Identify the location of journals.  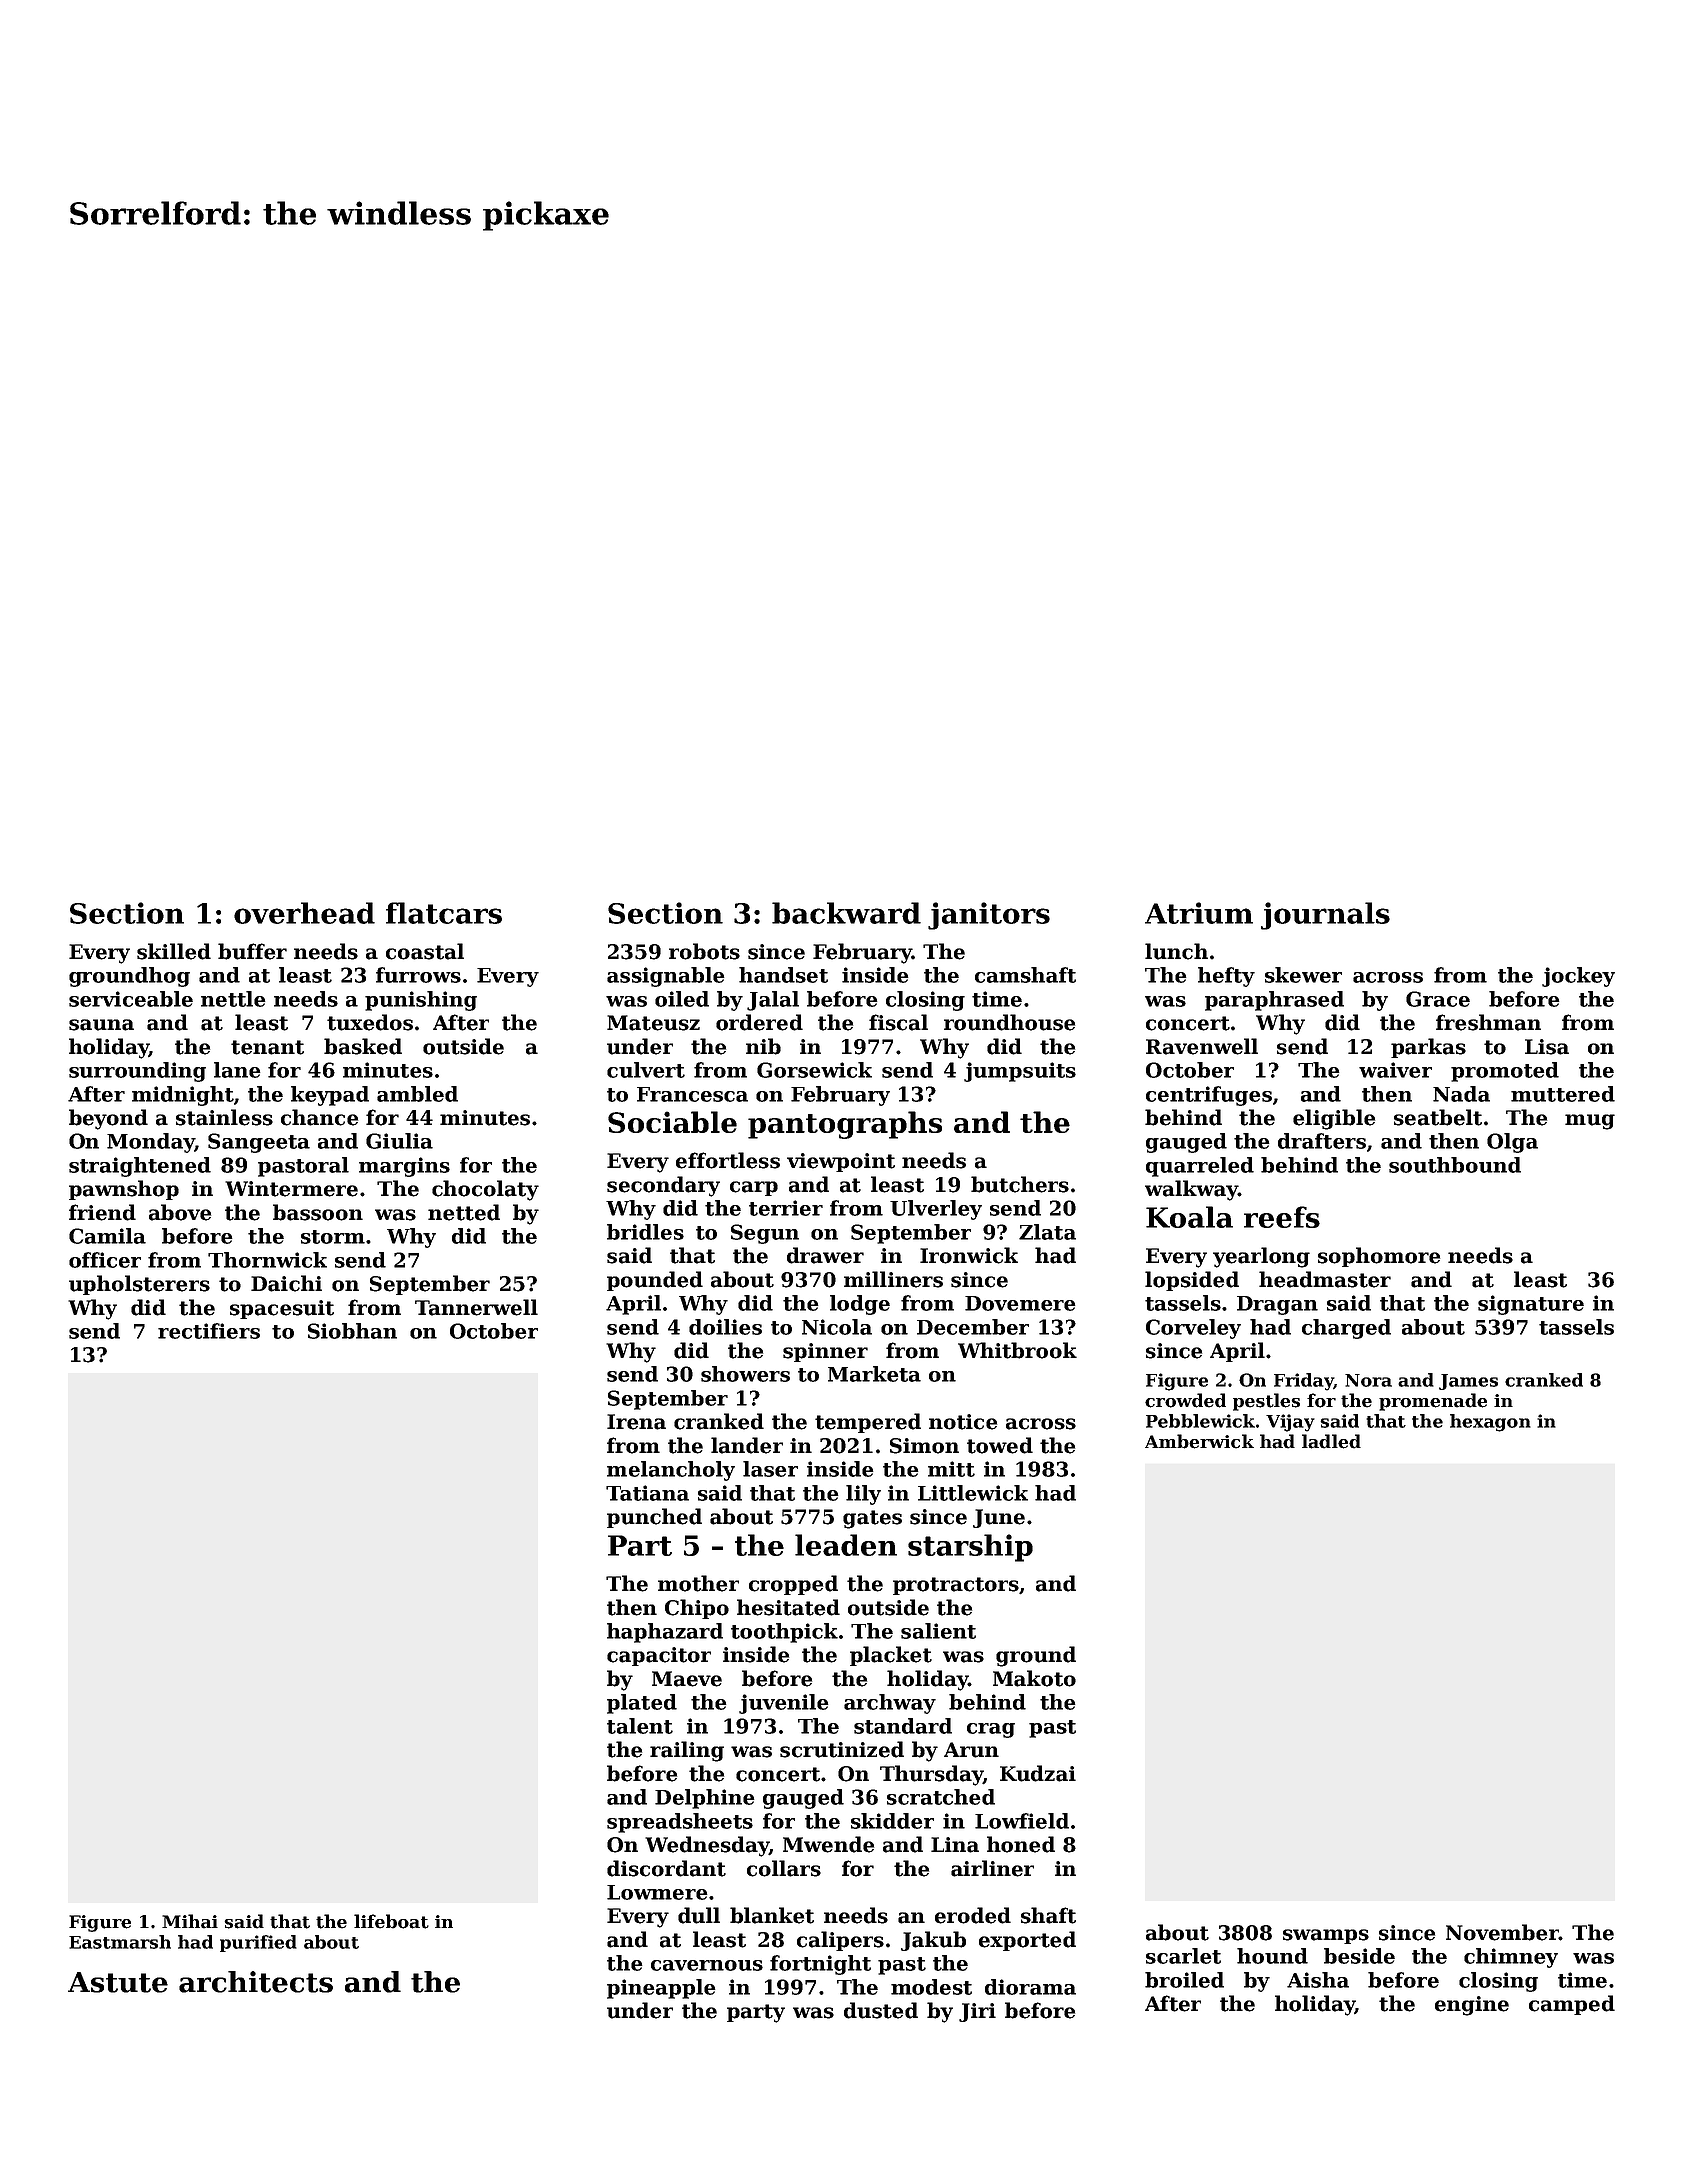
(1325, 916).
